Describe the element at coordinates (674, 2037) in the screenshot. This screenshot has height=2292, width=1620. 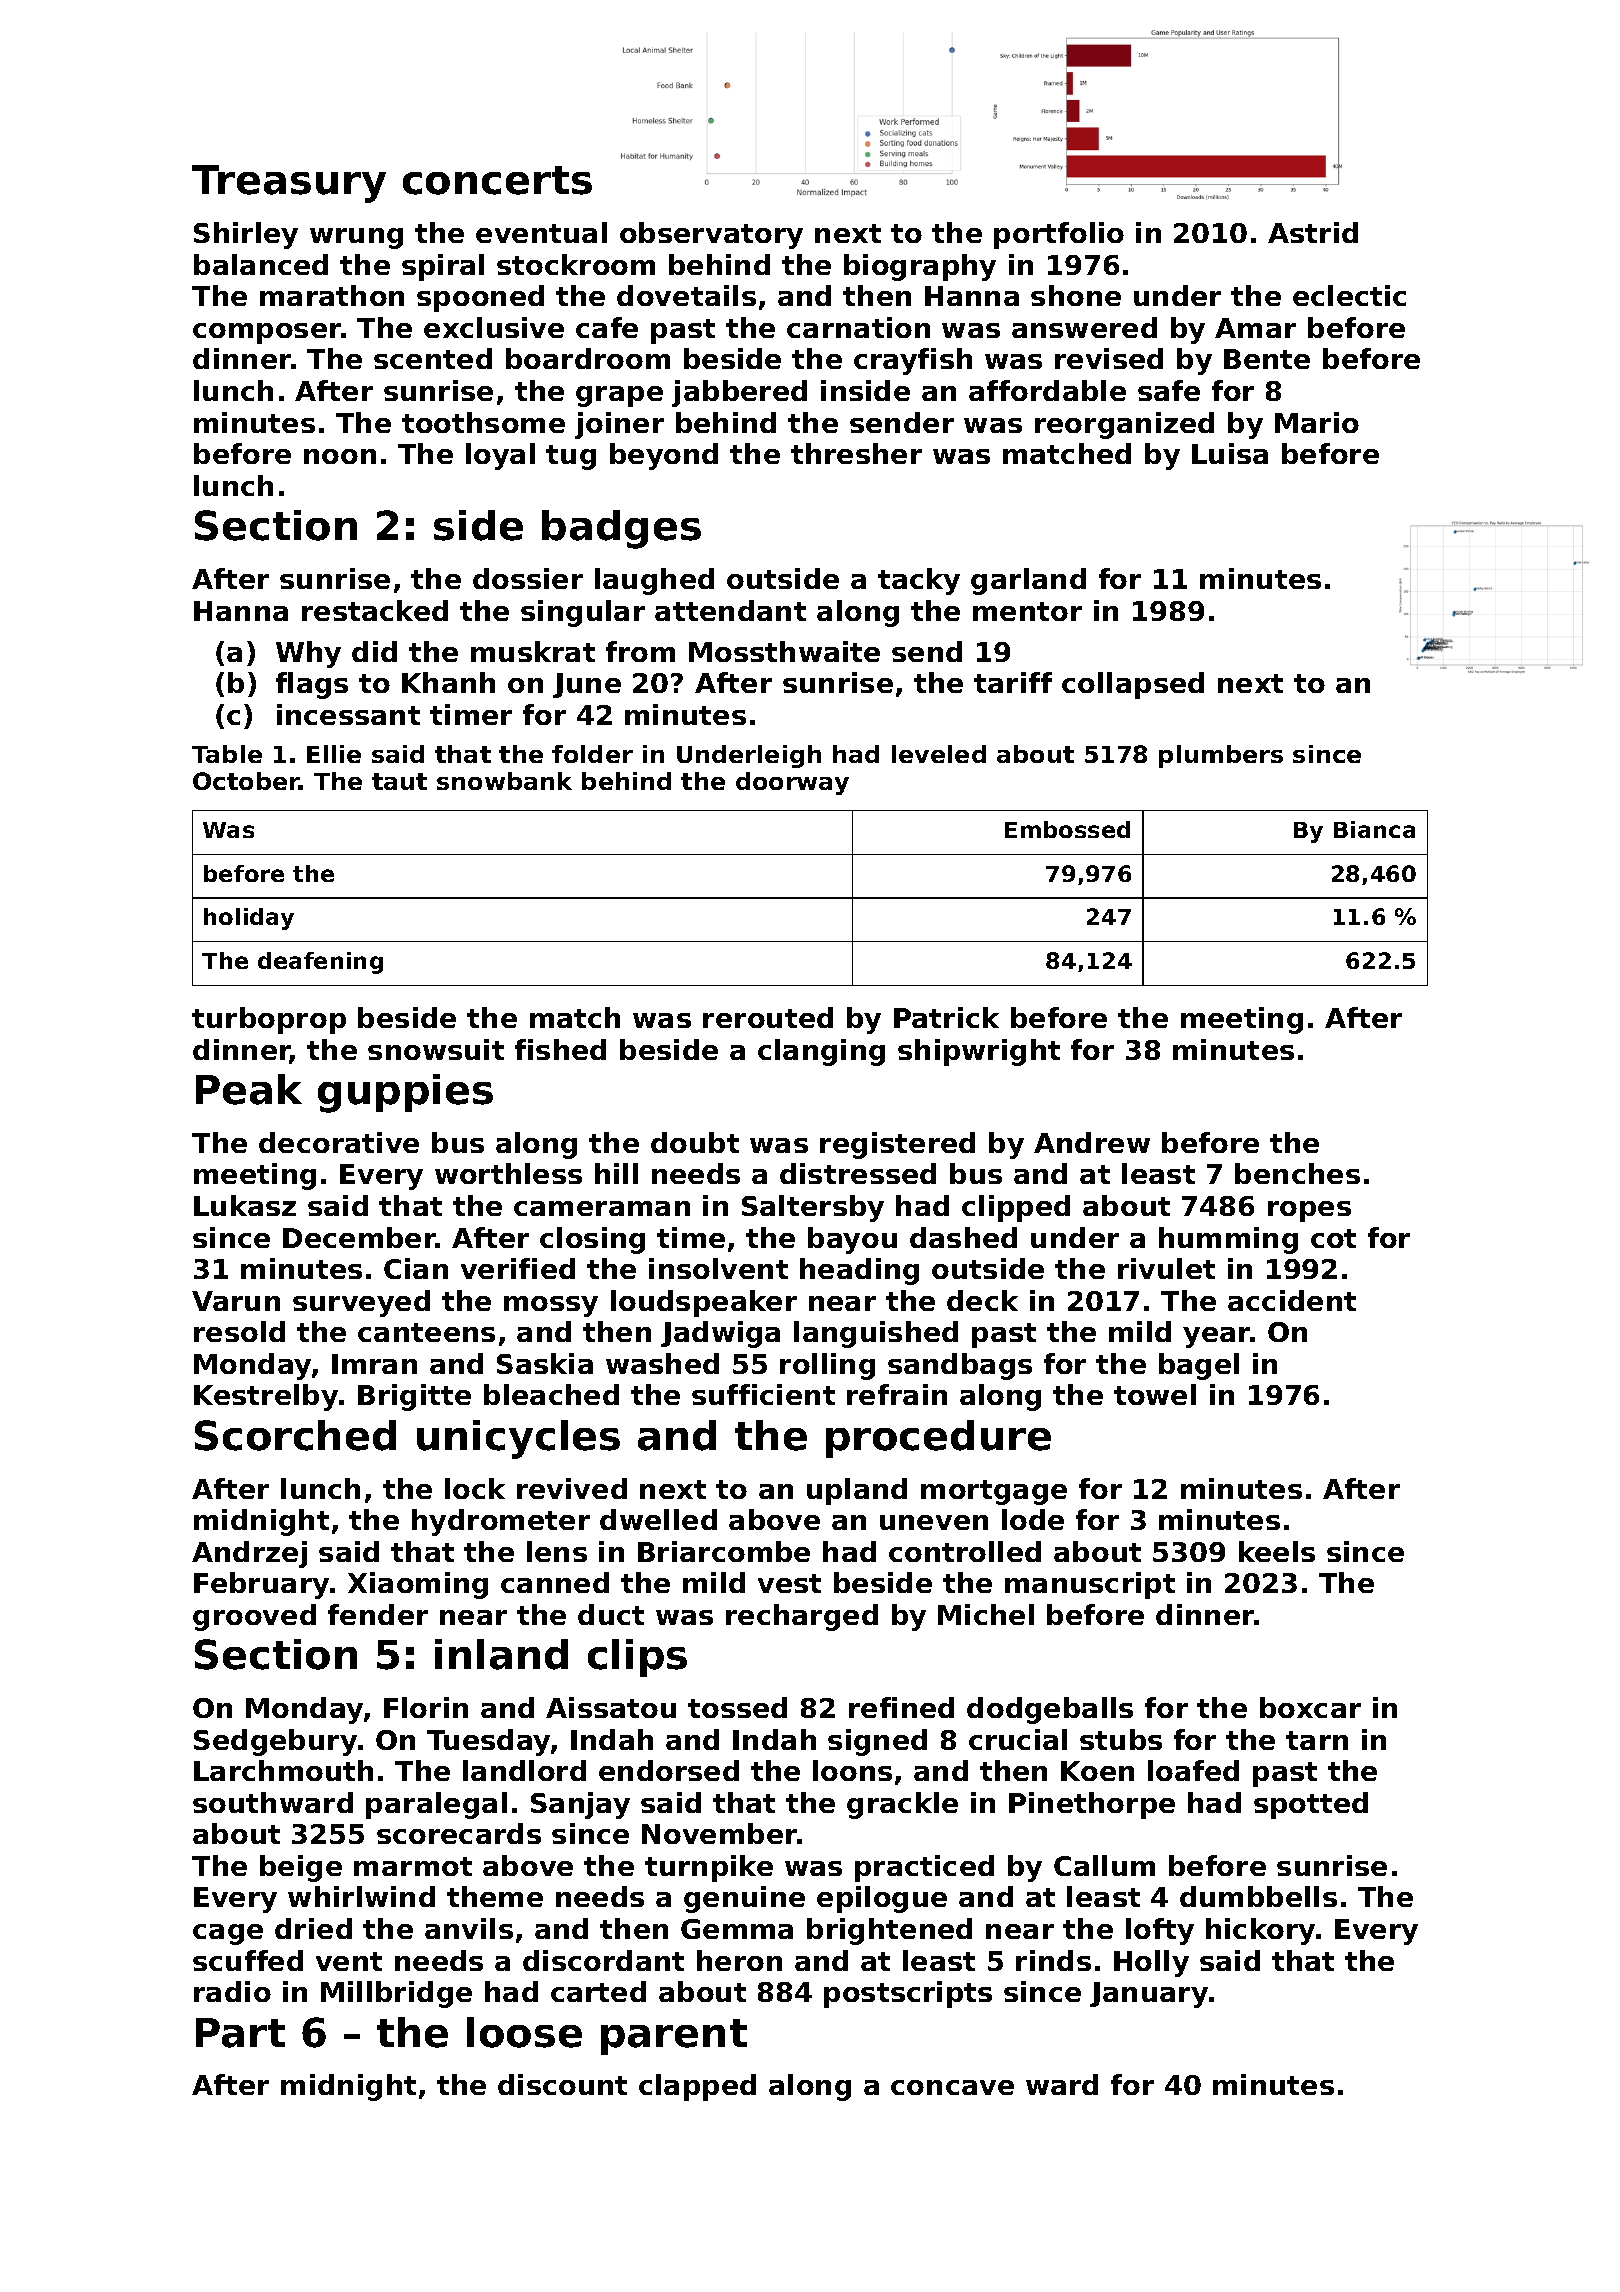
I see `parent` at that location.
